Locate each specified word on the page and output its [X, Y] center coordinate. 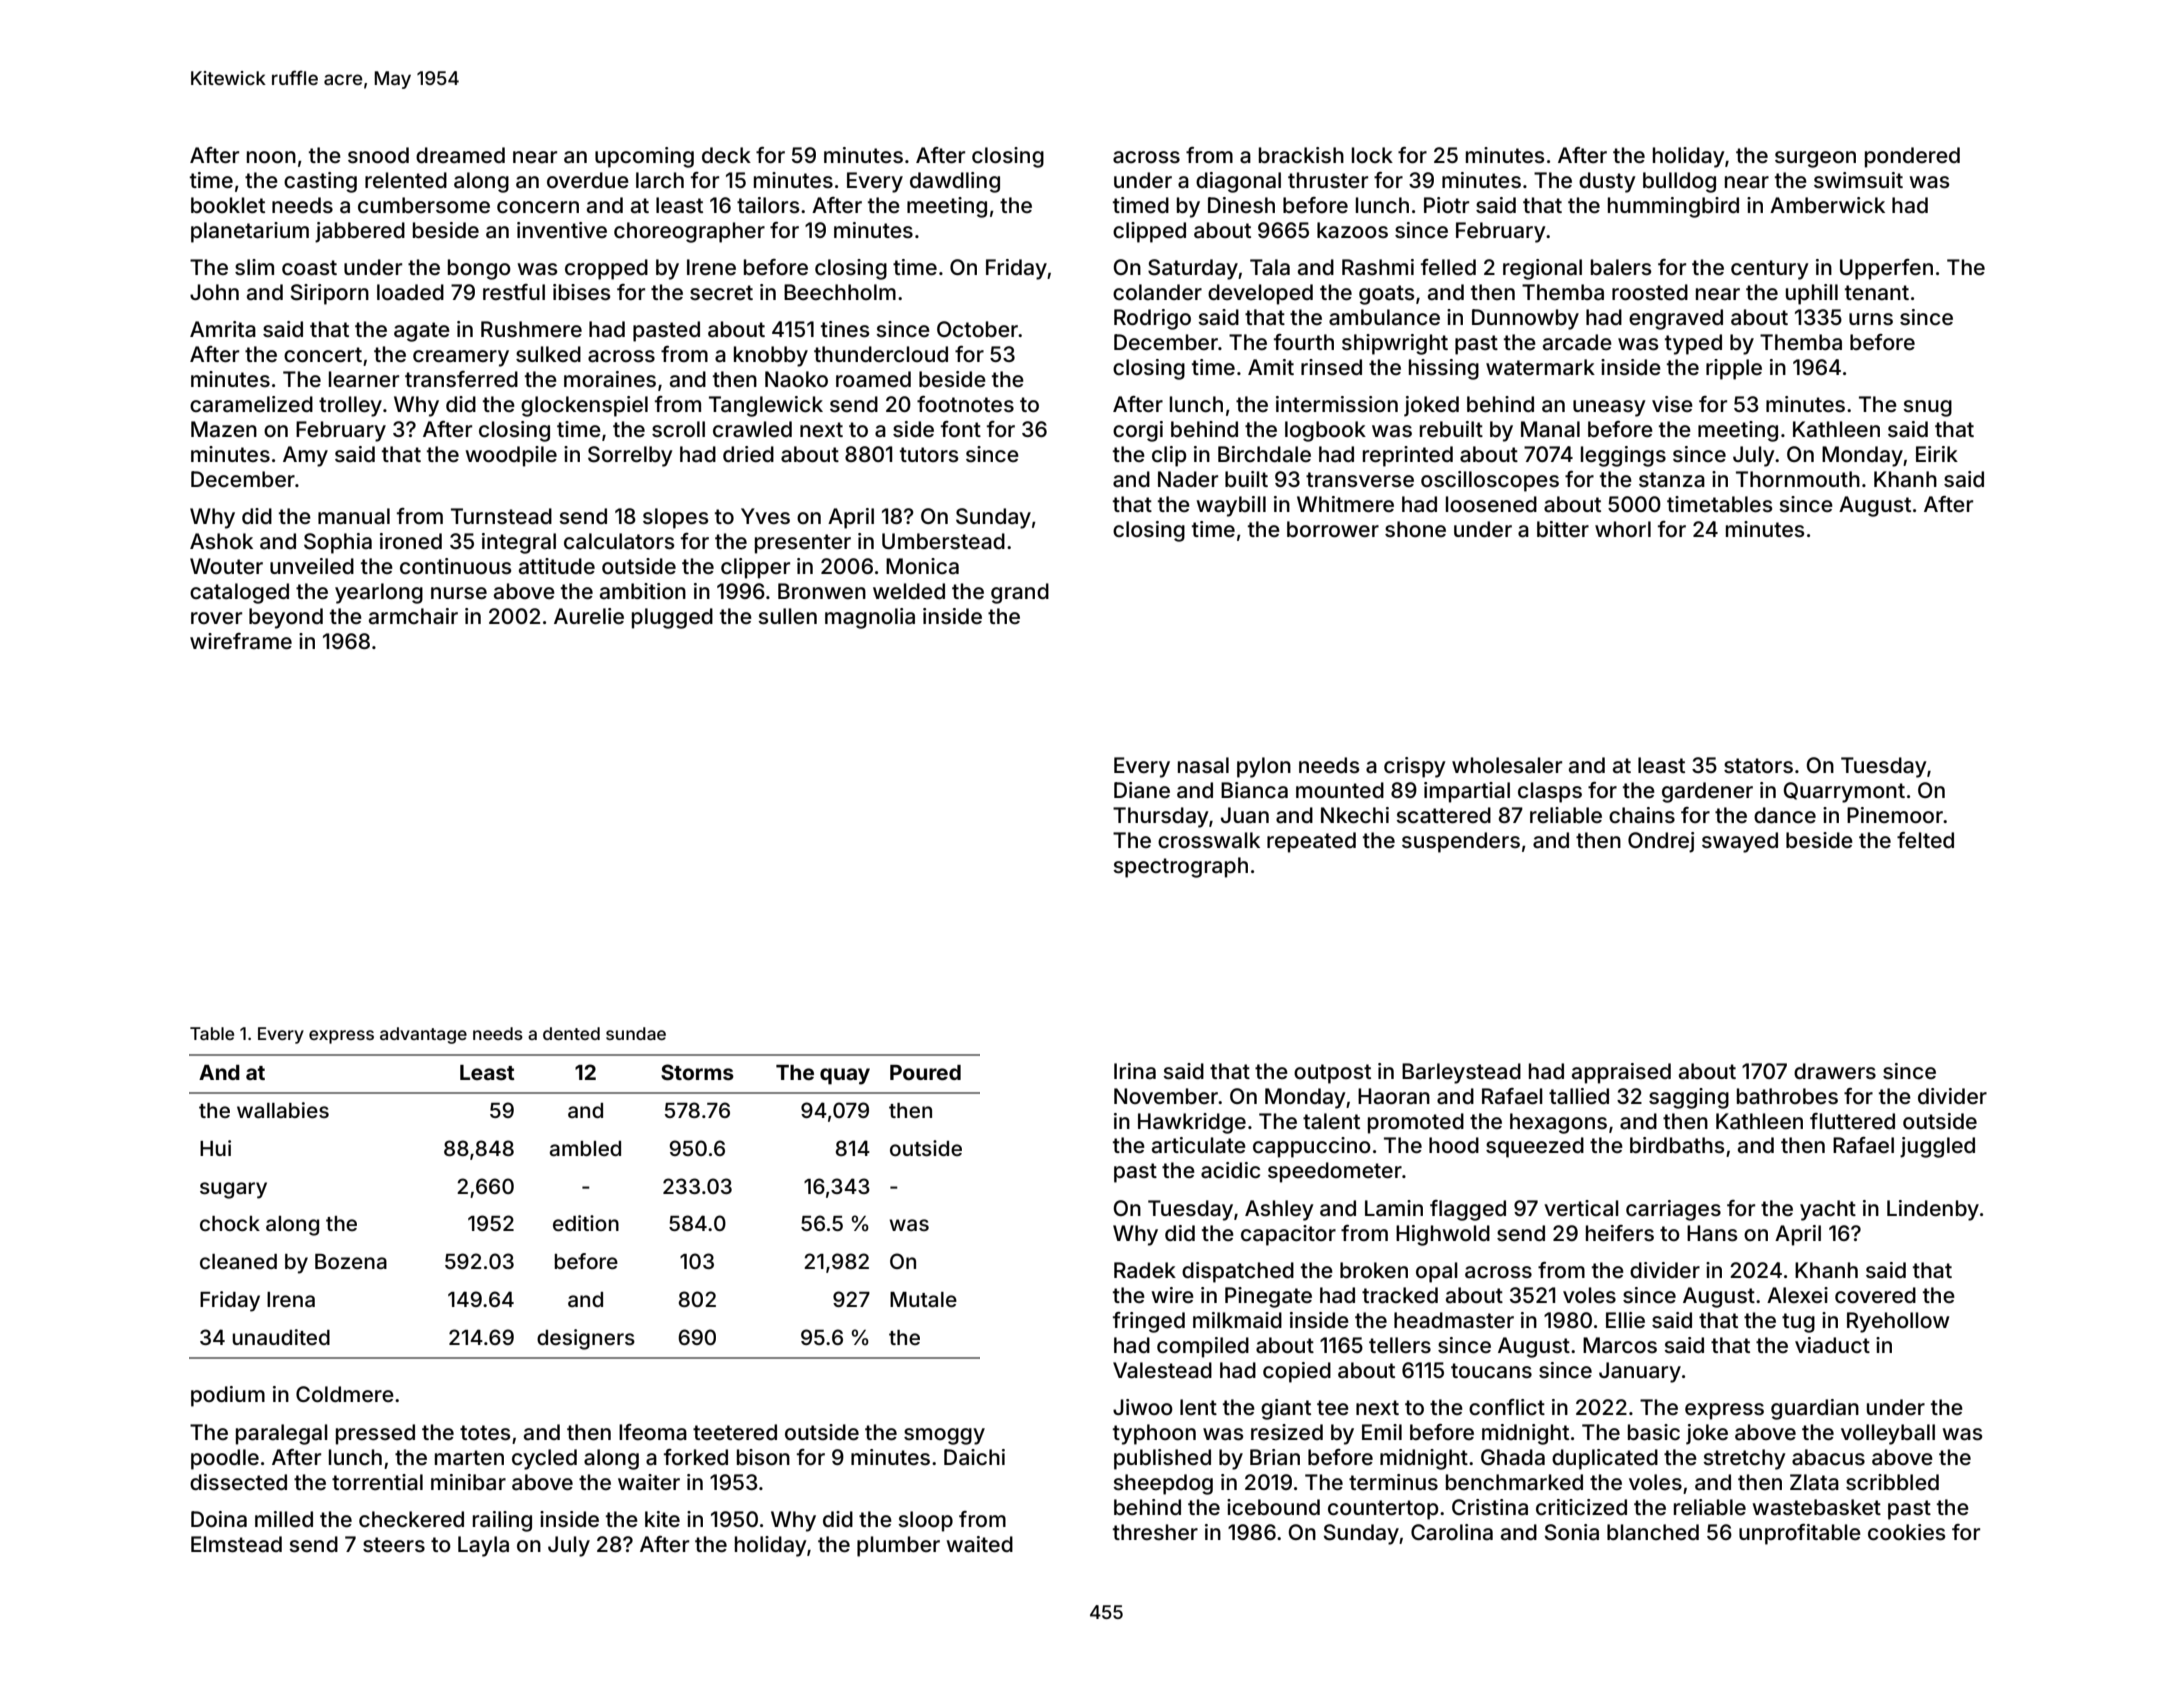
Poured [925, 1072]
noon [271, 157]
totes [485, 1432]
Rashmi [1378, 267]
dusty [1607, 182]
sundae [636, 1033]
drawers [1835, 1071]
